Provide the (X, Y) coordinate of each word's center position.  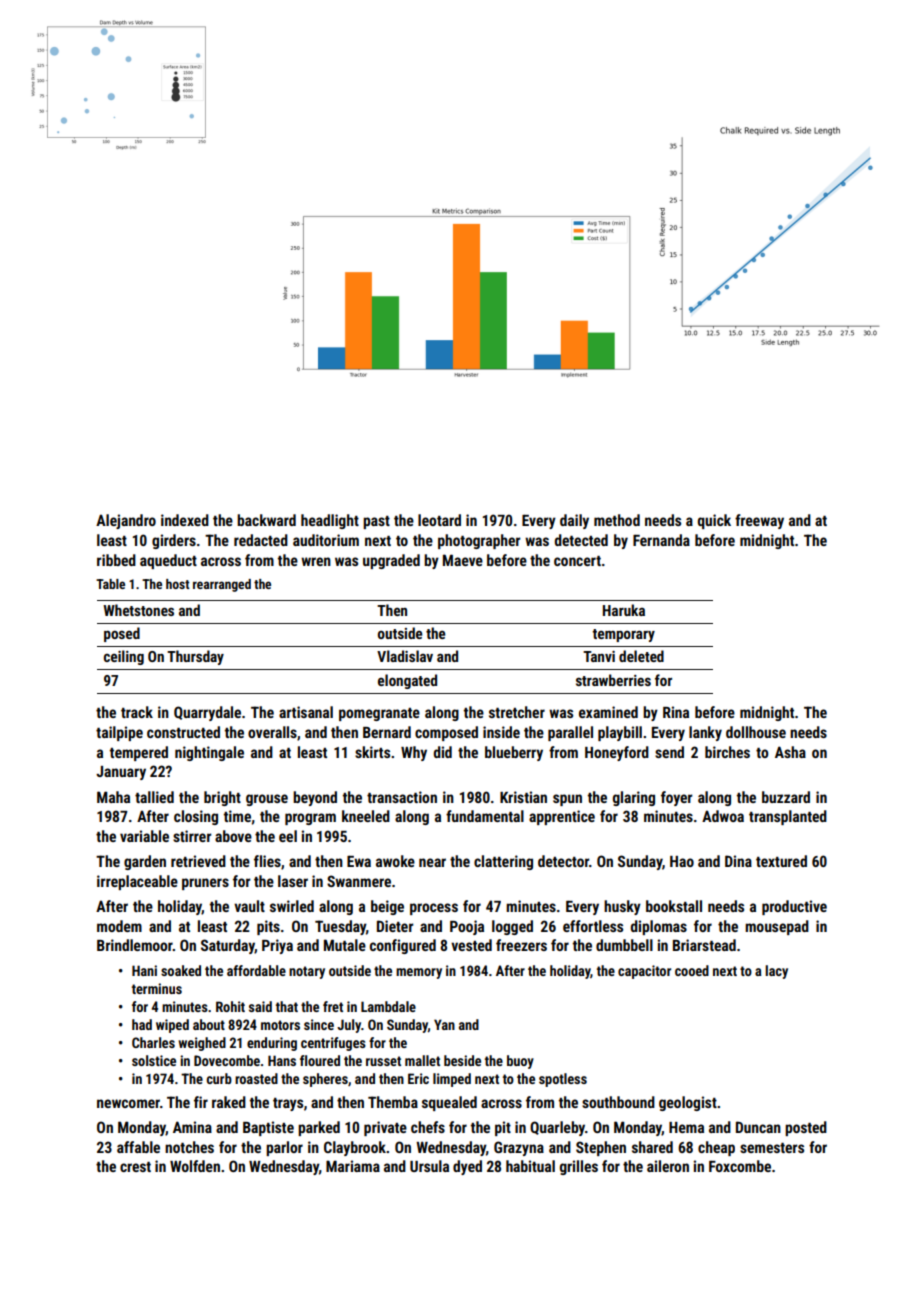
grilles (579, 1167)
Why (414, 753)
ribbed (116, 560)
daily (574, 521)
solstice (154, 1060)
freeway (759, 521)
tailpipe (119, 733)
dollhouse (756, 732)
